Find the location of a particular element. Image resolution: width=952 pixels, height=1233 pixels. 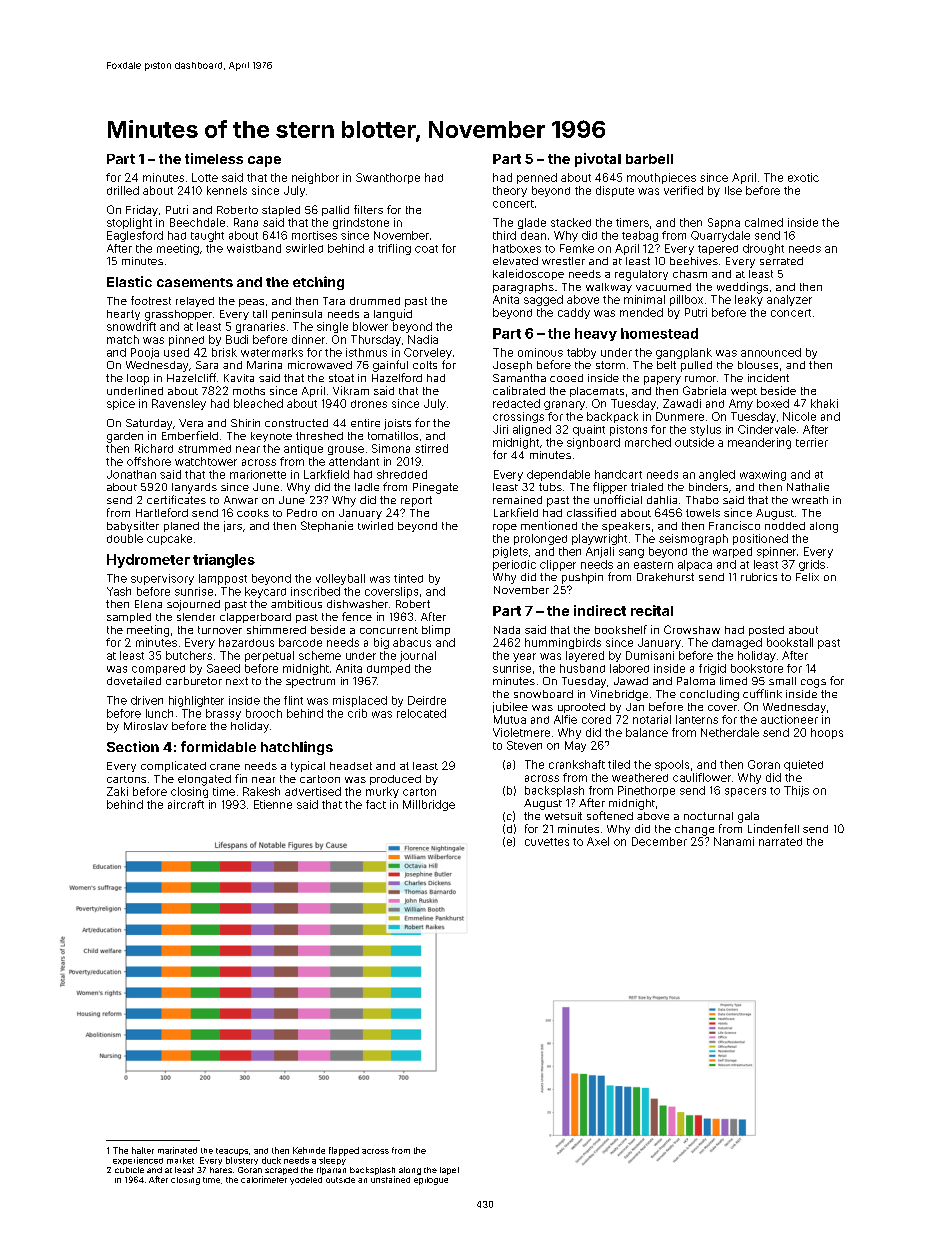

waistband is located at coordinates (254, 248).
